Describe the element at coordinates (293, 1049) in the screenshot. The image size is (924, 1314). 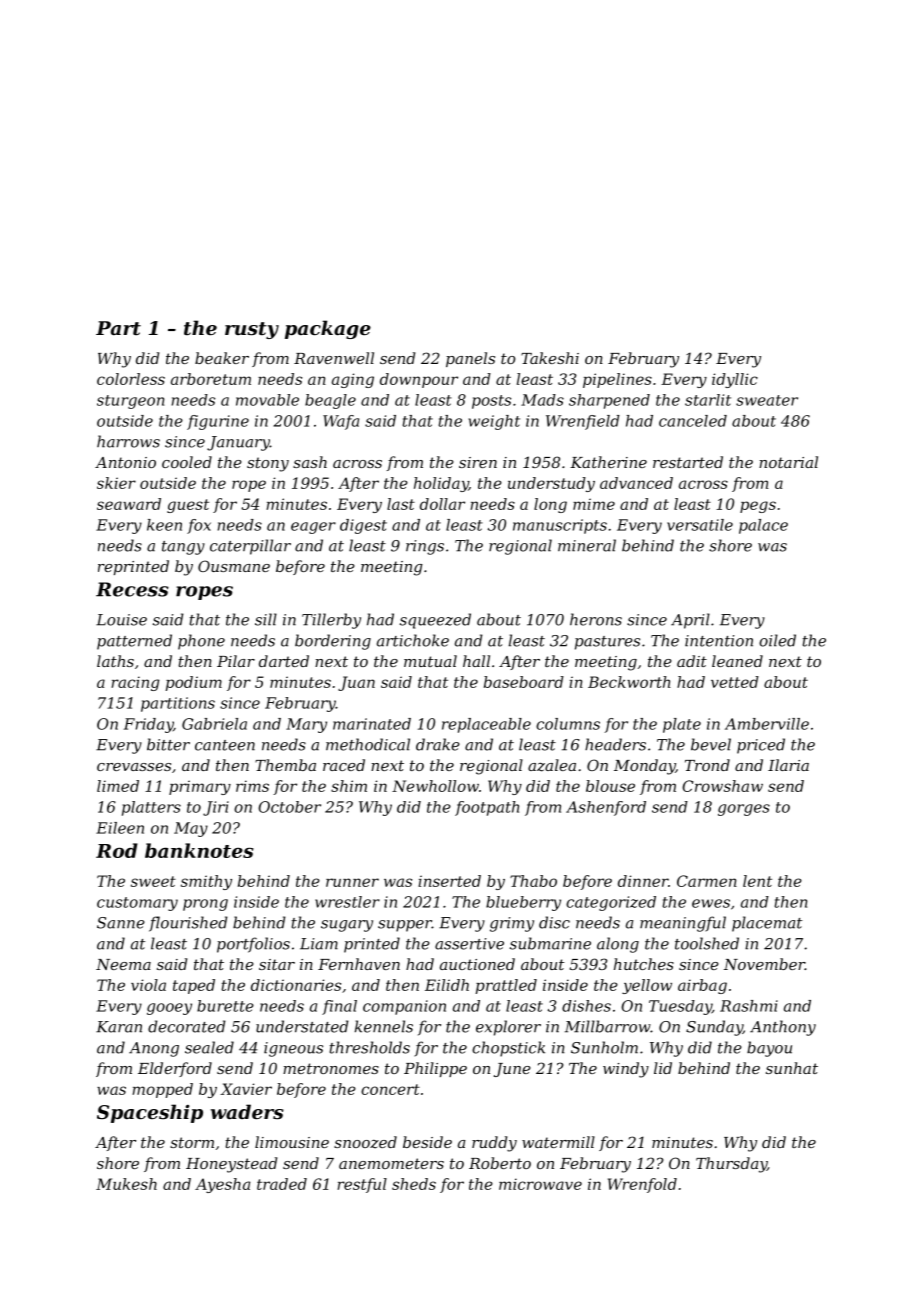
I see `igneous` at that location.
